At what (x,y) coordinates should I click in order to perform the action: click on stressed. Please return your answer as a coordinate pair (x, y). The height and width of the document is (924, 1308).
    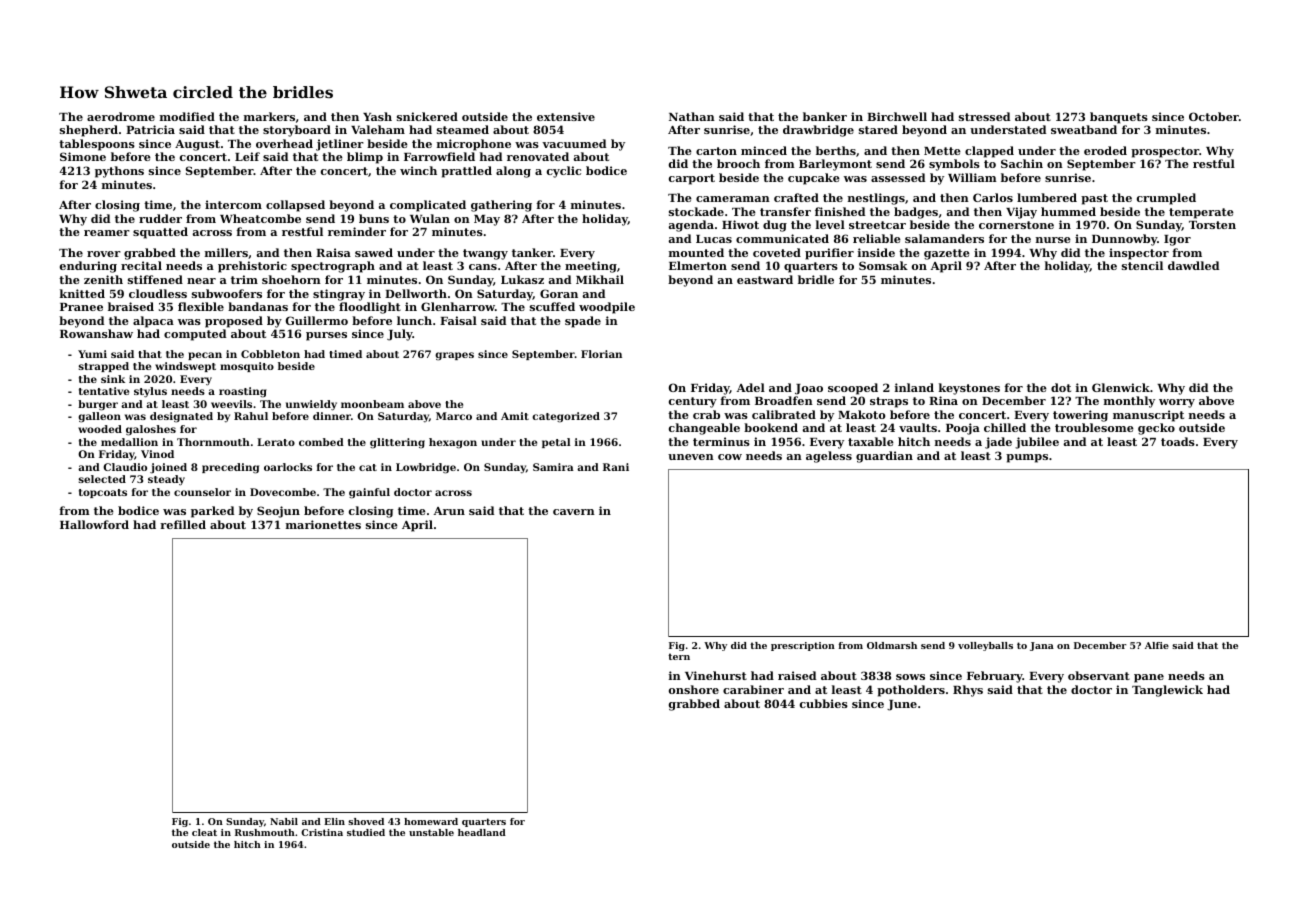
    Looking at the image, I should click on (984, 116).
